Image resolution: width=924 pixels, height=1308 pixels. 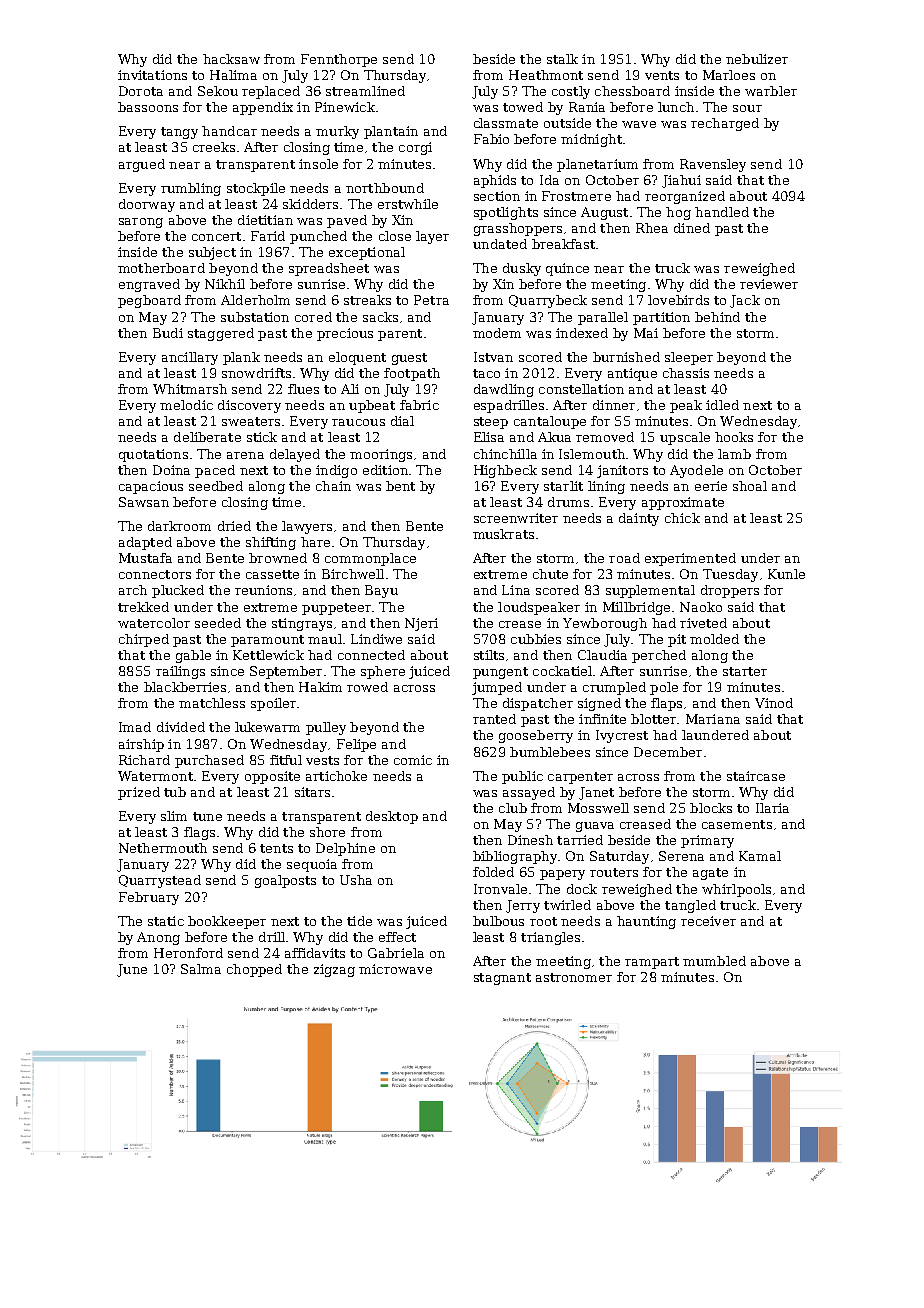 I want to click on plantain, so click(x=391, y=132).
